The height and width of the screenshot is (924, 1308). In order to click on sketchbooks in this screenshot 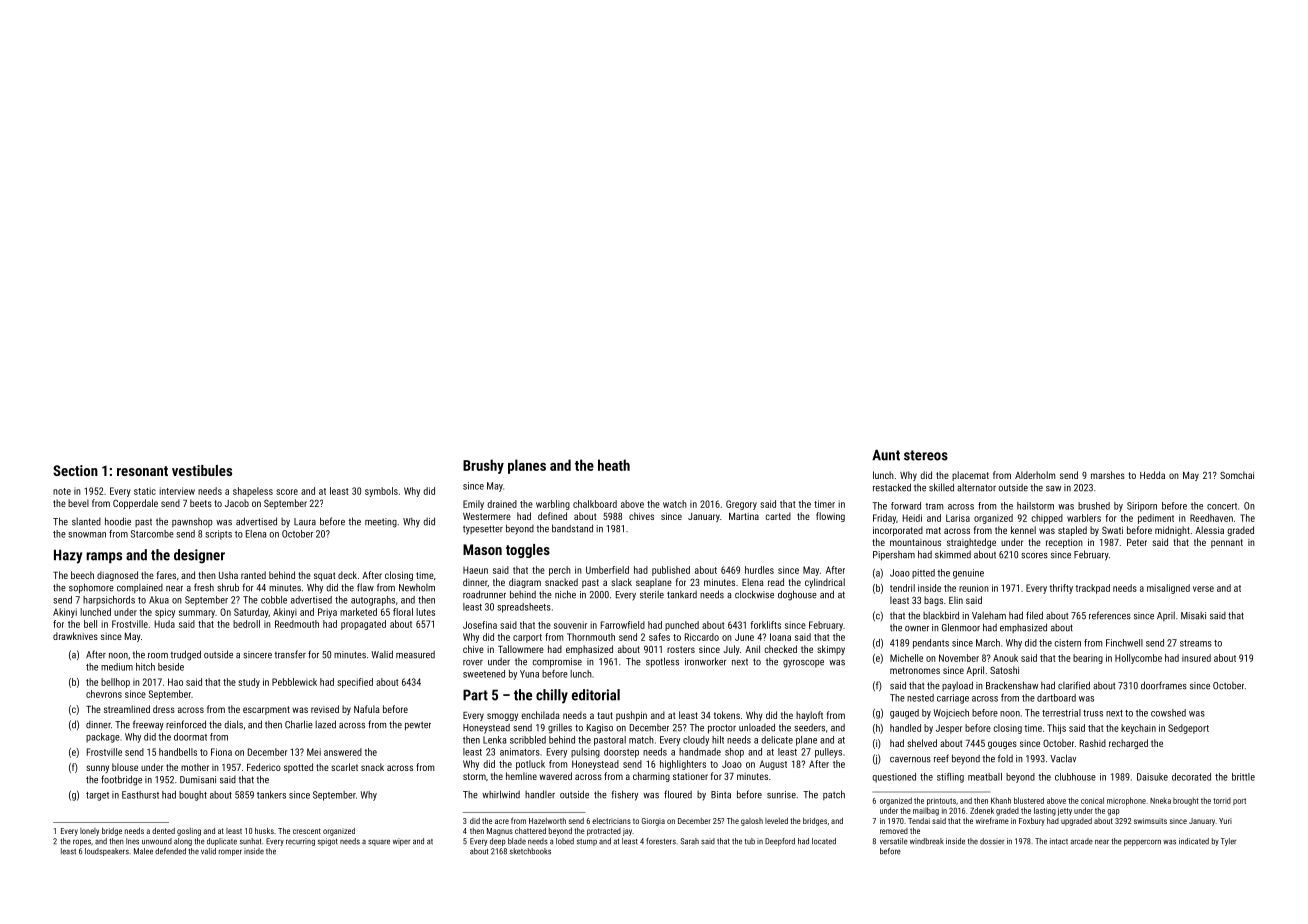, I will do `click(530, 851)`.
